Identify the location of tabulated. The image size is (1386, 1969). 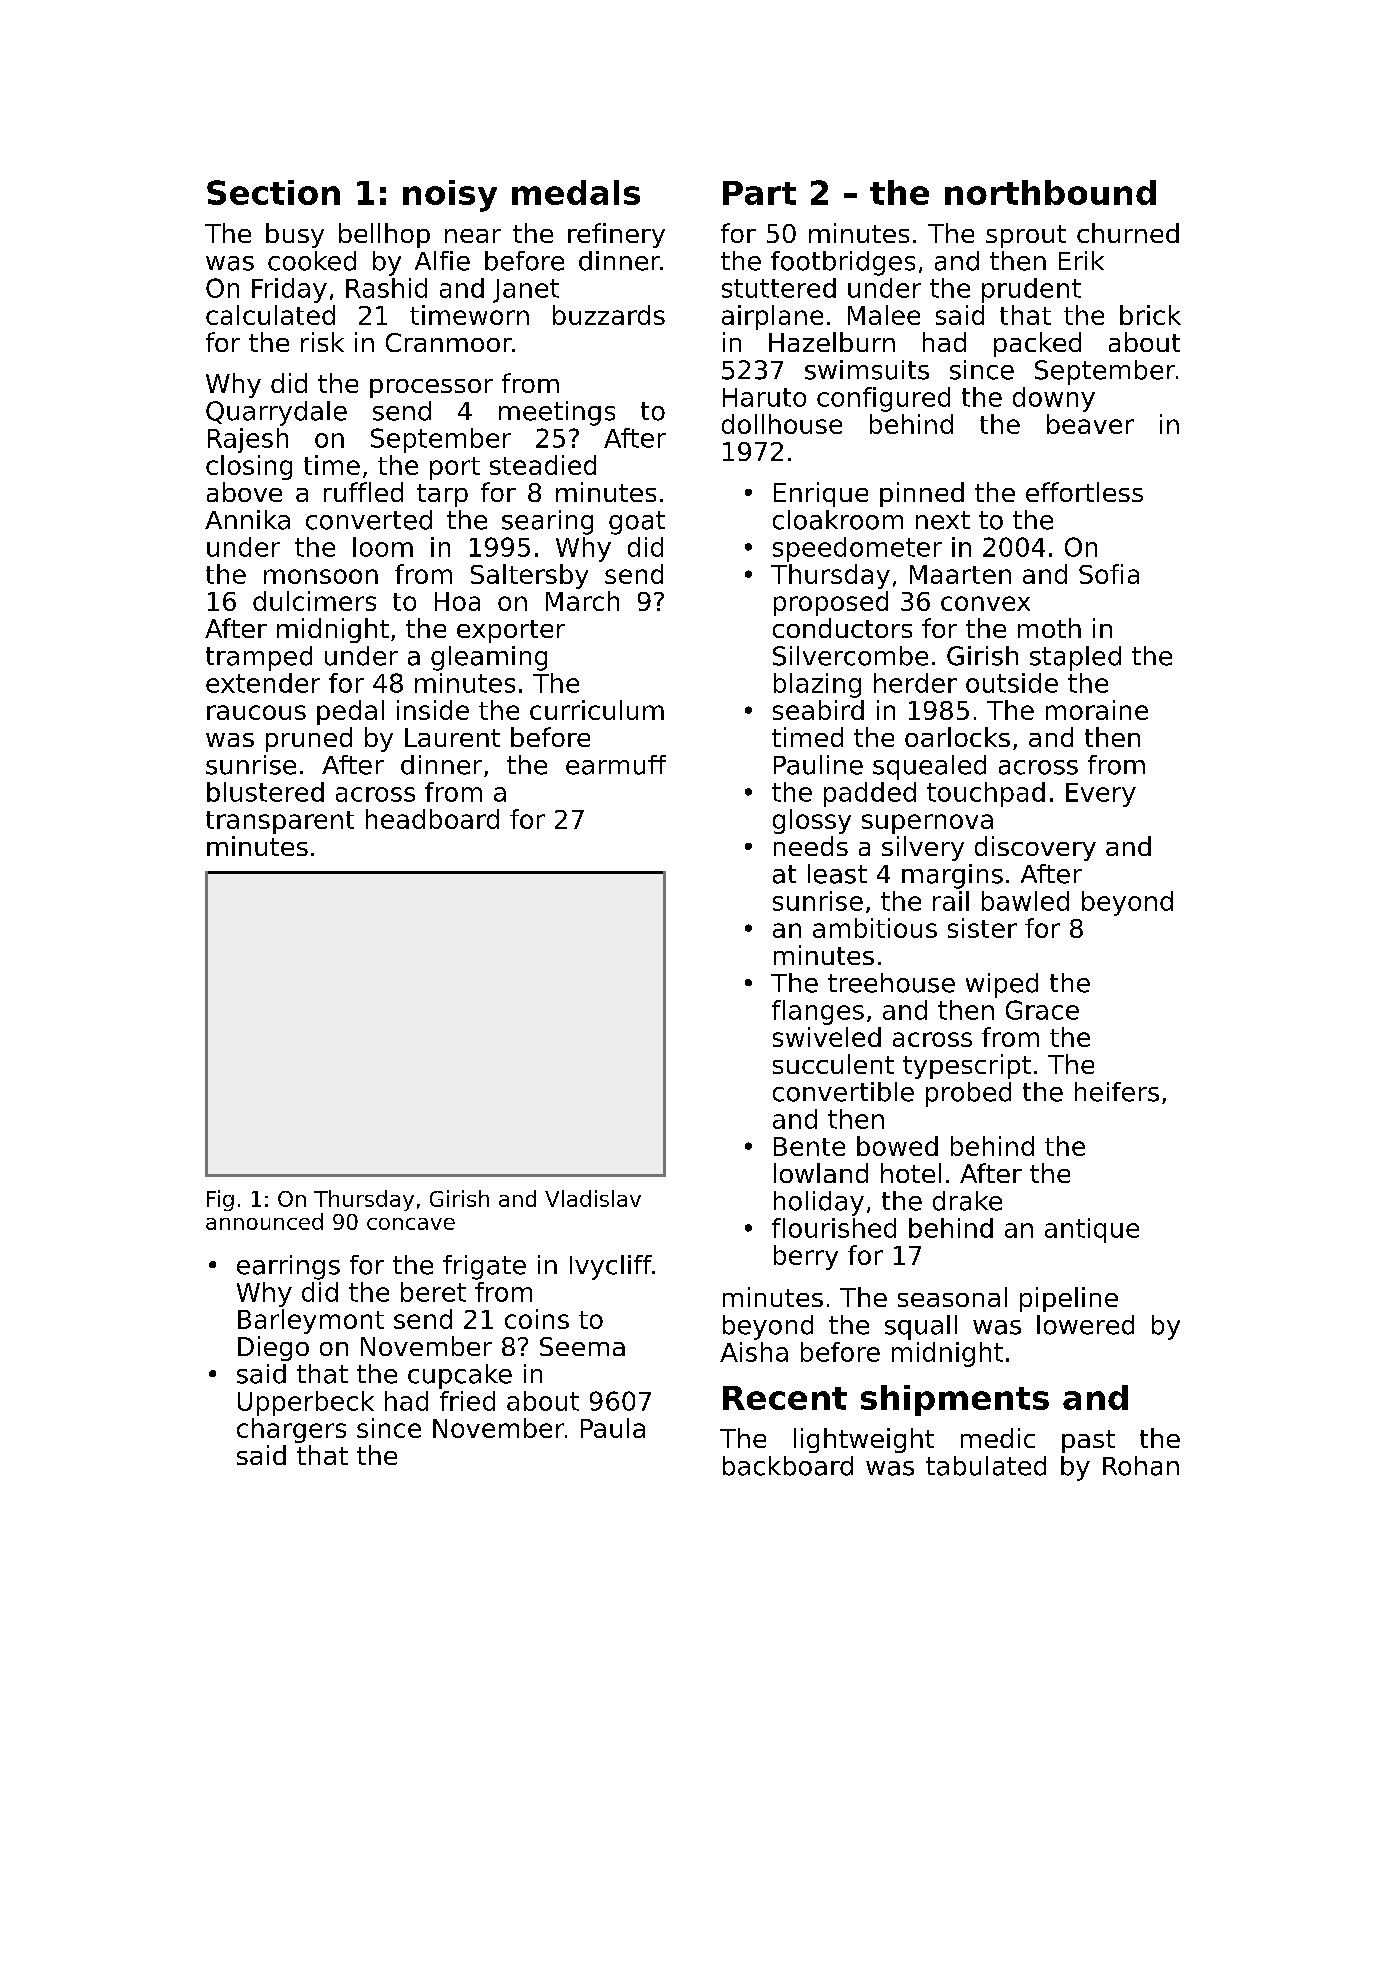
(986, 1466).
